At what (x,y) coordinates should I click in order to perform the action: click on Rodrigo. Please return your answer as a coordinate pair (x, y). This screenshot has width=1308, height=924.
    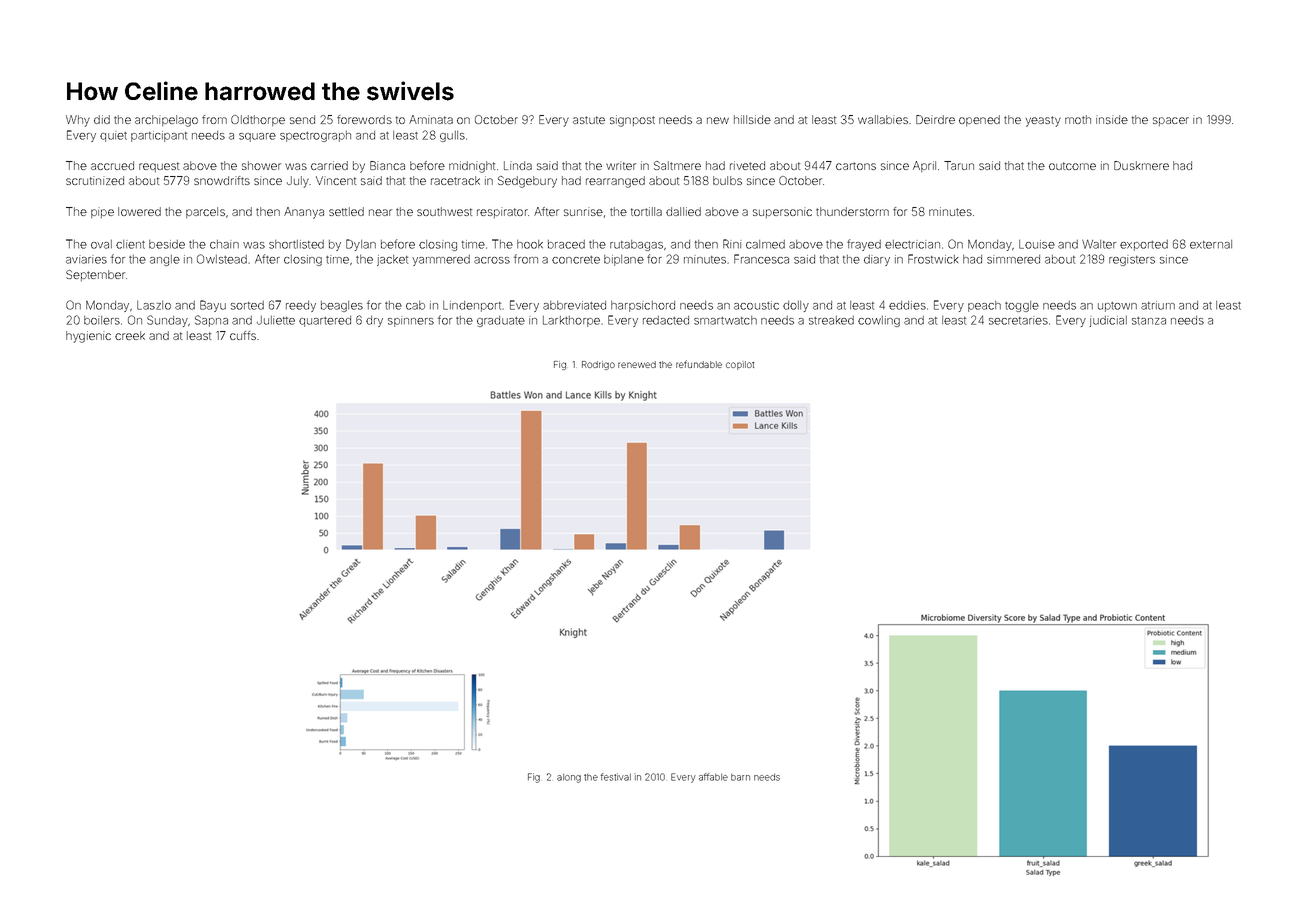
    Looking at the image, I should click on (598, 365).
